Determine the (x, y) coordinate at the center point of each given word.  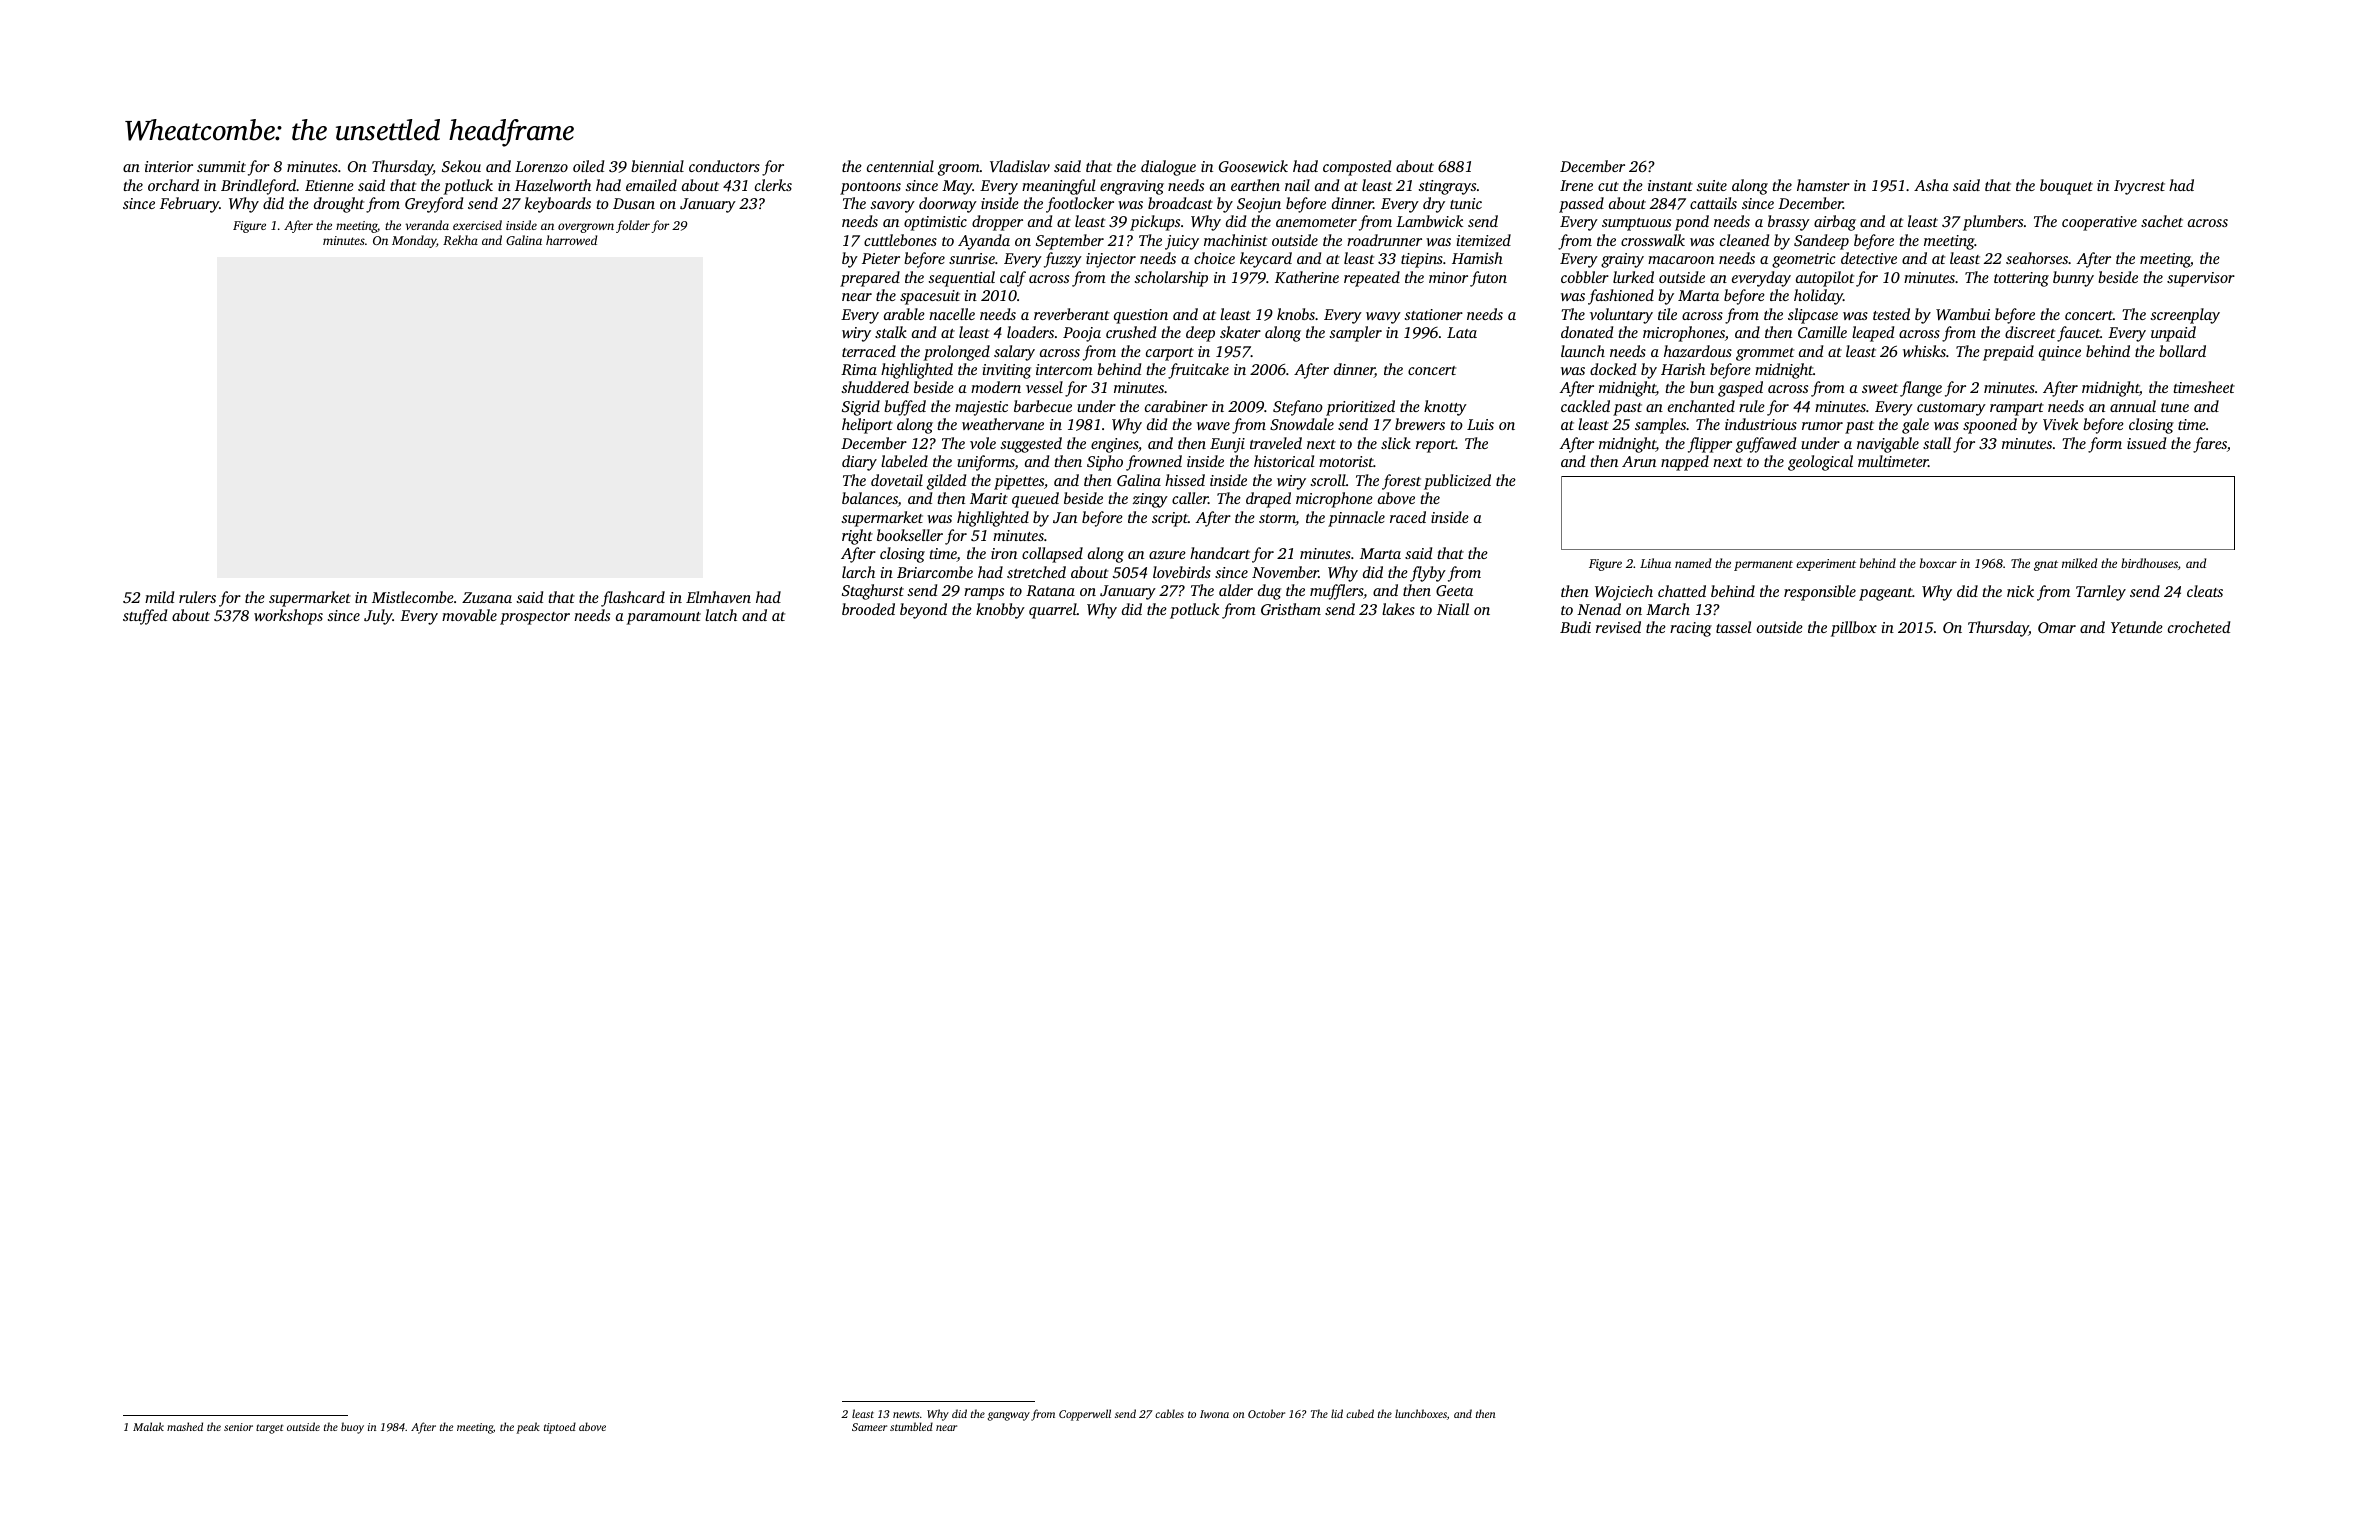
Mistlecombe (413, 597)
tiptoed (560, 1428)
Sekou (461, 166)
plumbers (1993, 223)
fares (2210, 445)
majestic (981, 408)
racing (1691, 629)
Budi (1575, 627)
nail (1297, 185)
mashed (185, 1426)
